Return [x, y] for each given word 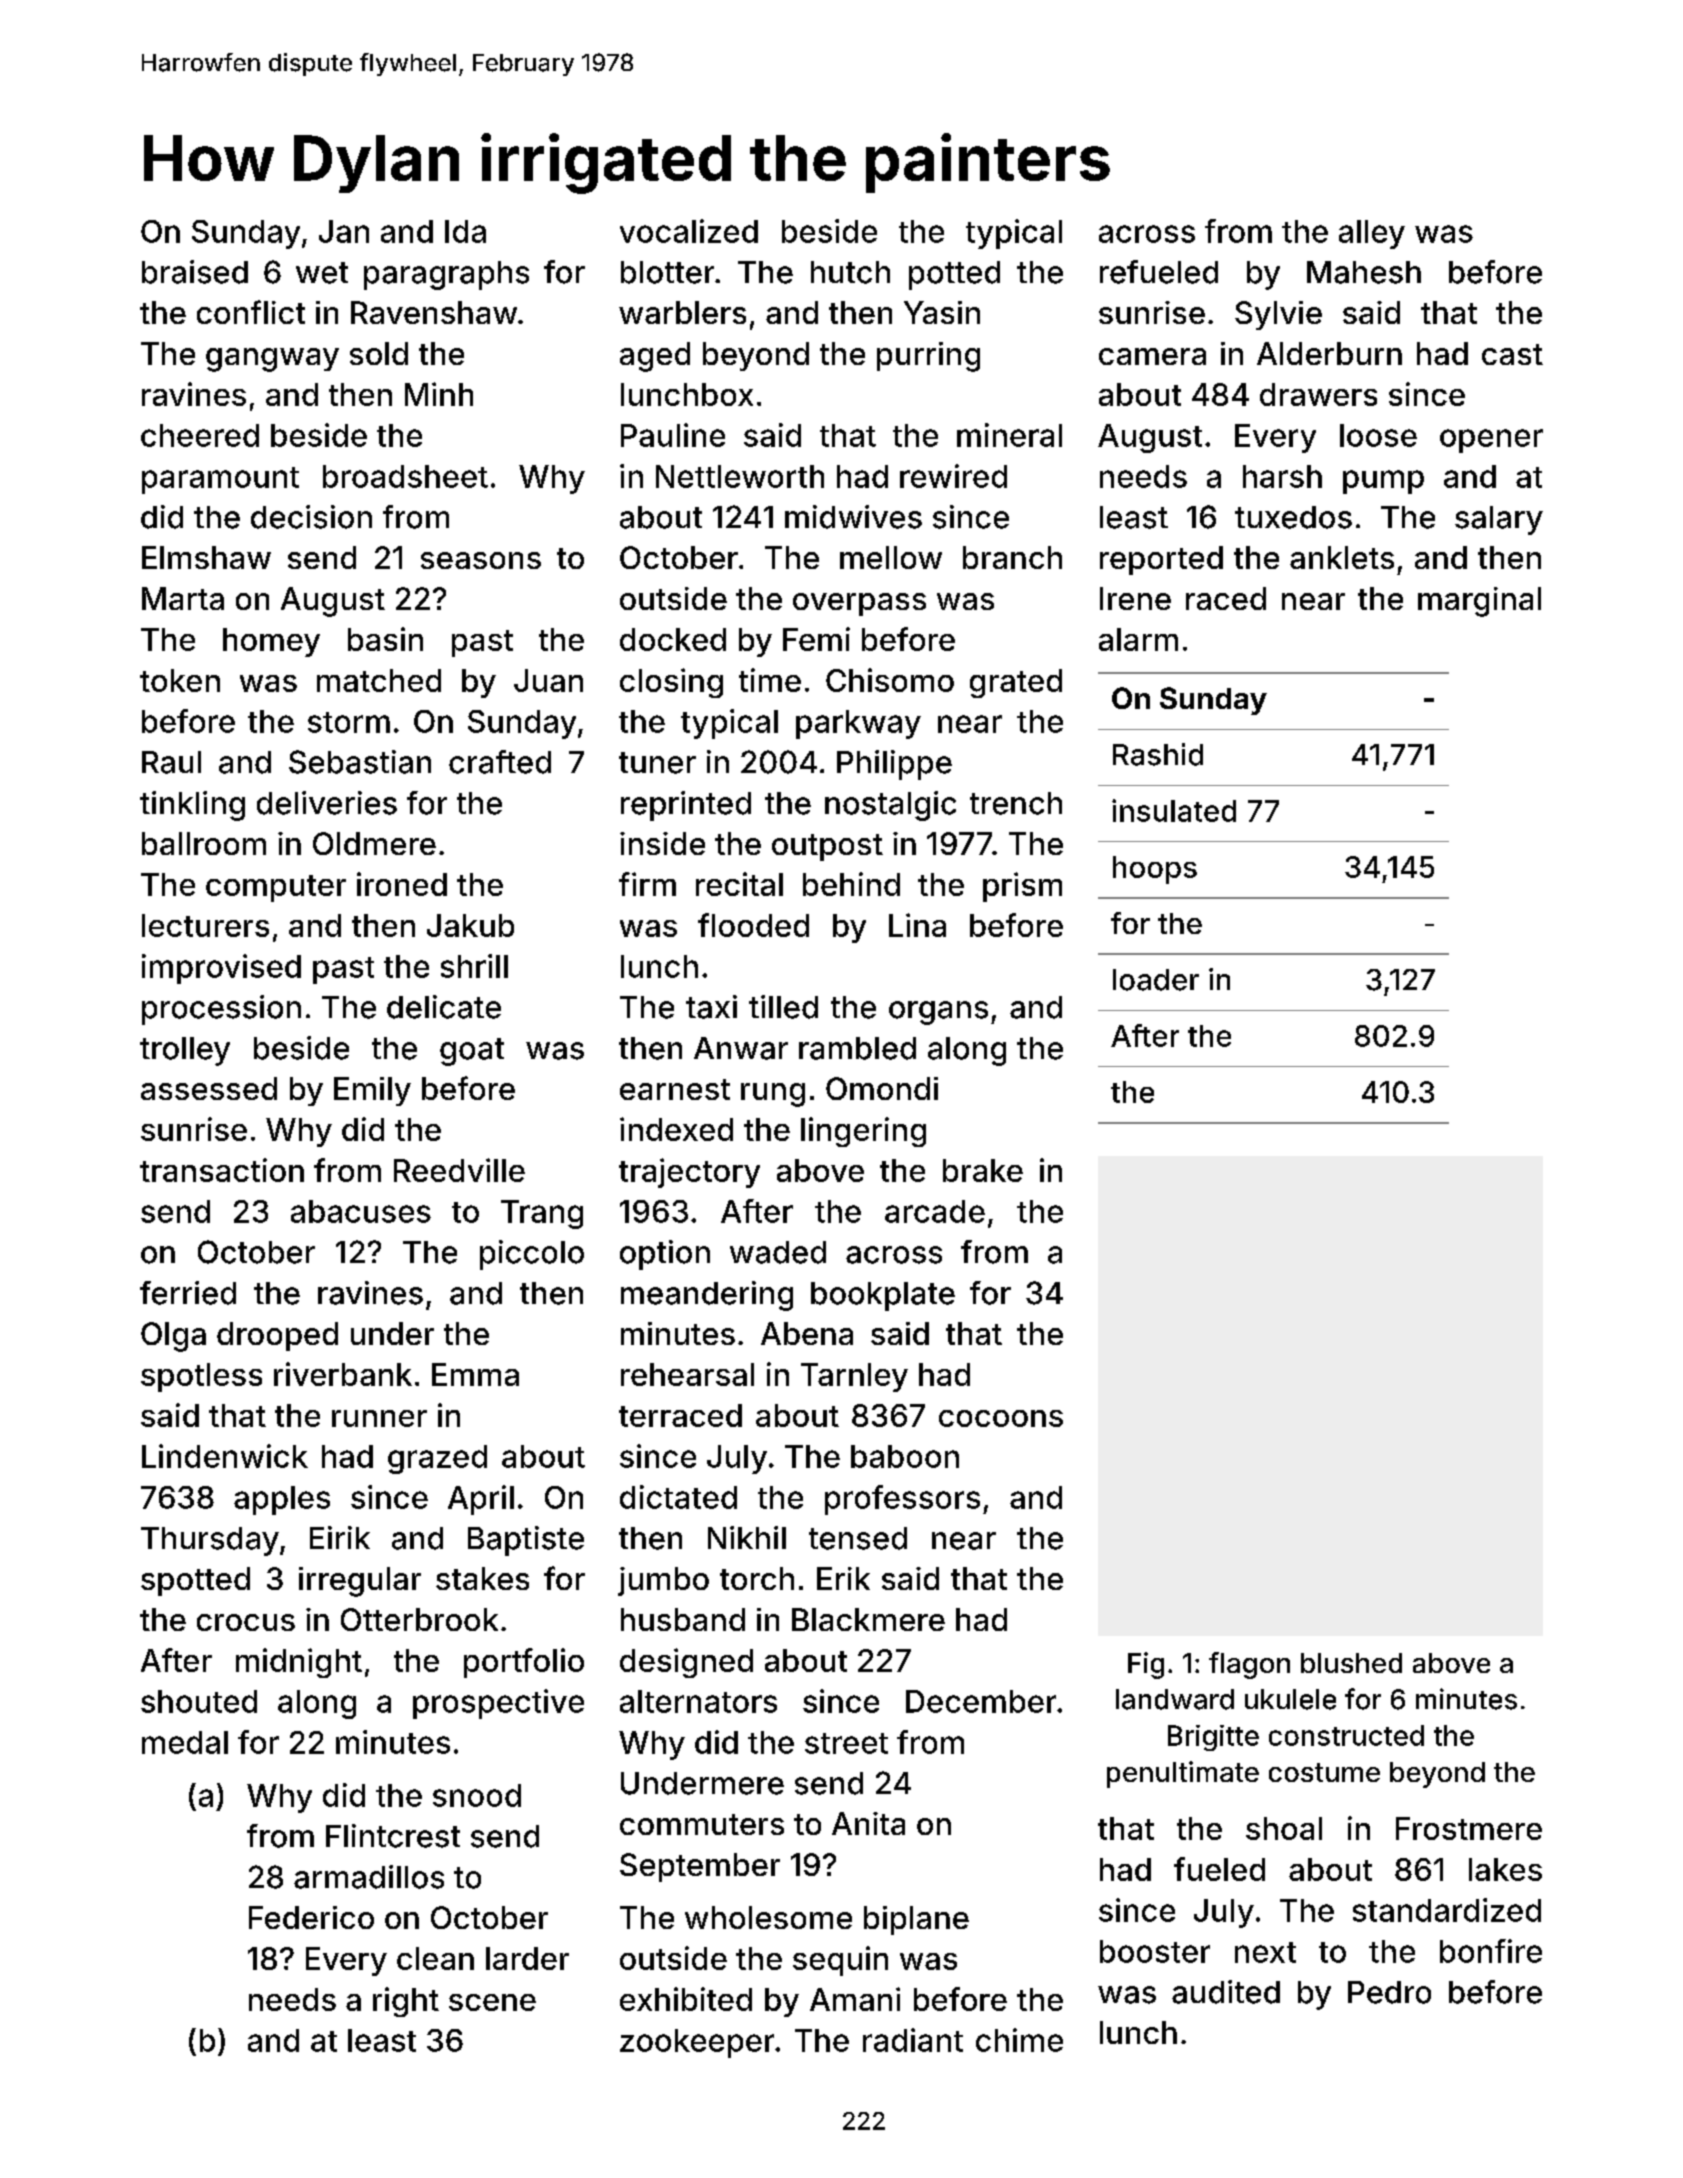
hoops [1155, 870]
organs [938, 1013]
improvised [221, 969]
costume [1324, 1772]
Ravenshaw [434, 312]
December [981, 1701]
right [406, 2002]
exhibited [686, 1999]
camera [1152, 356]
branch [1012, 557]
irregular [360, 1582]
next [1265, 1952]
